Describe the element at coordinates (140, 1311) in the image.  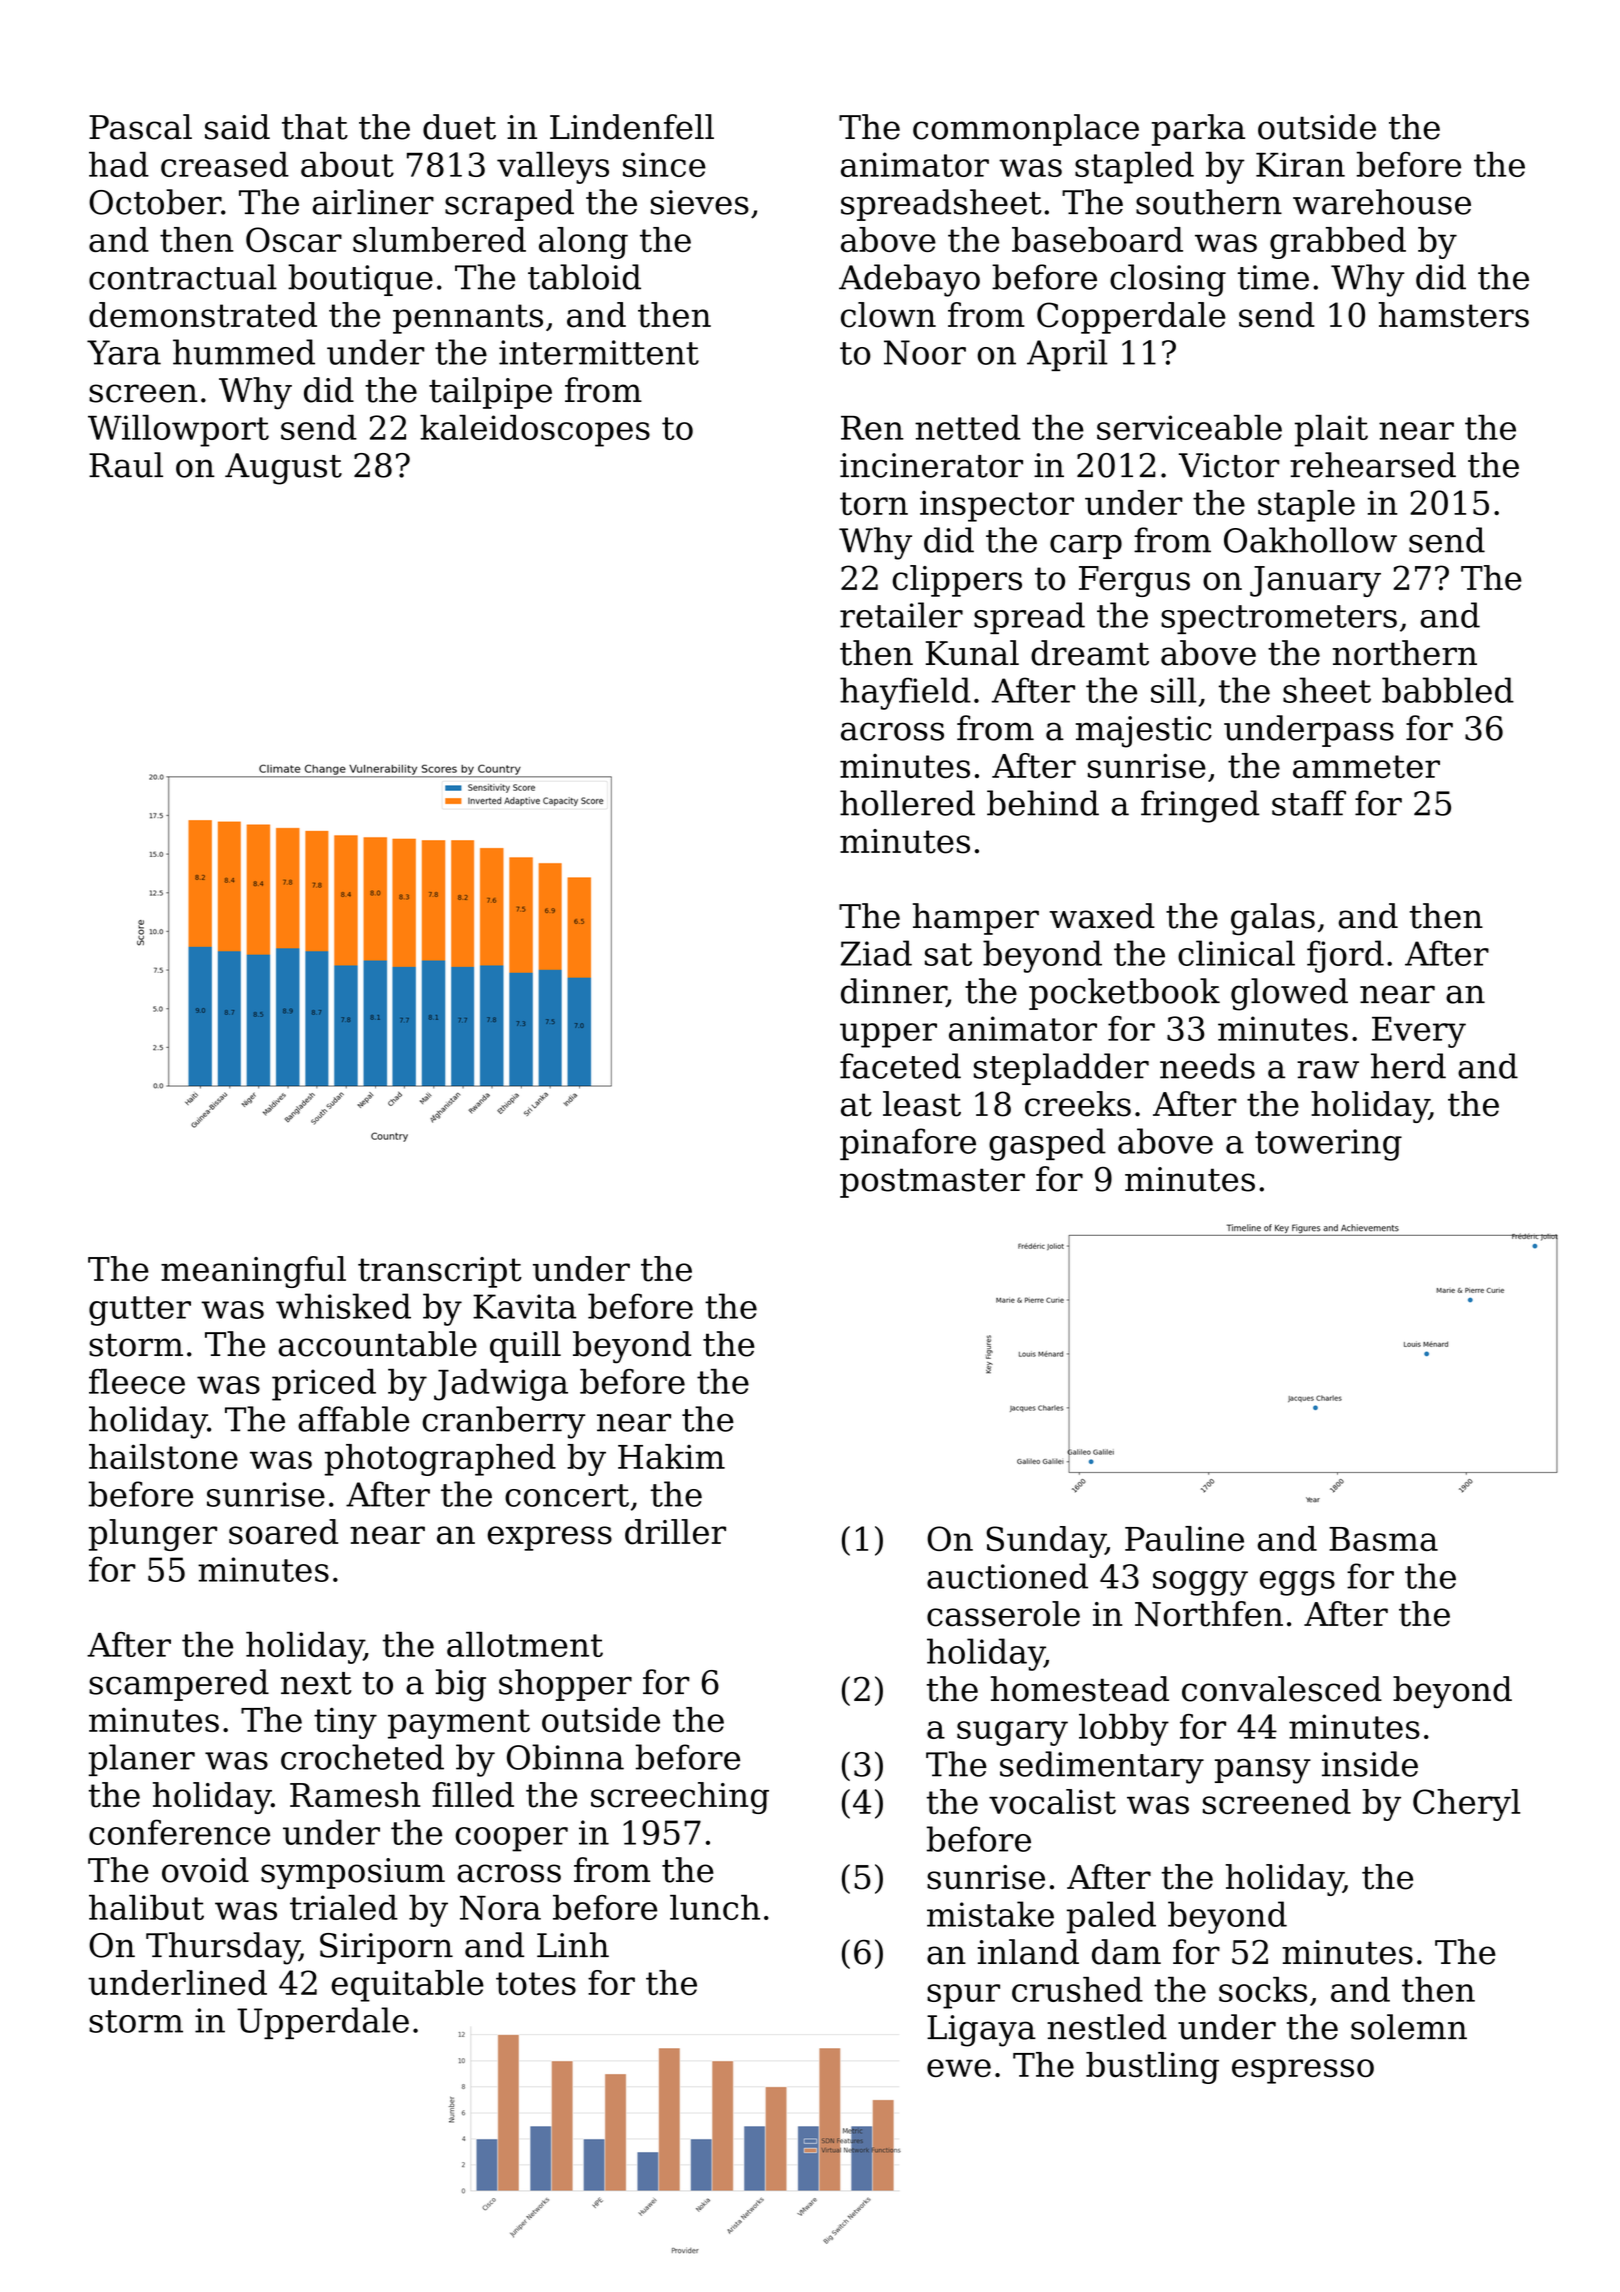
I see `gutter` at that location.
